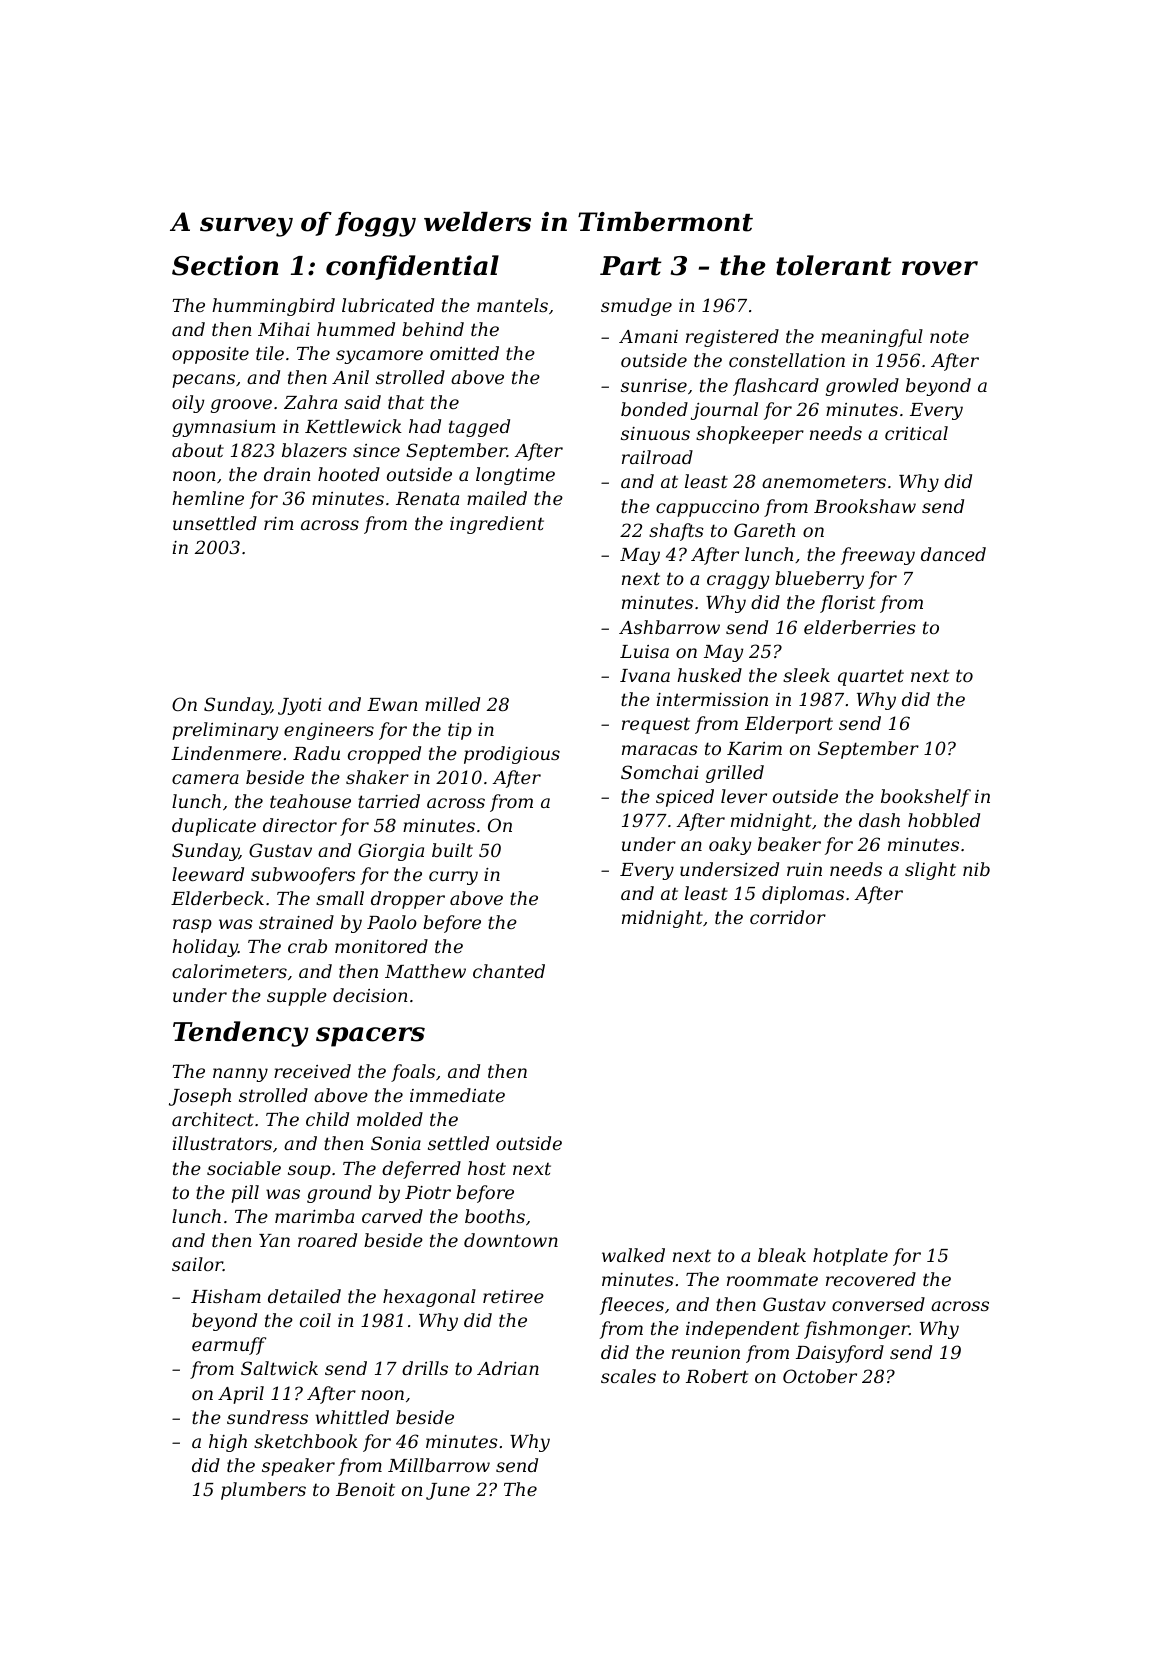  What do you see at coordinates (630, 266) in the document?
I see `Part` at bounding box center [630, 266].
